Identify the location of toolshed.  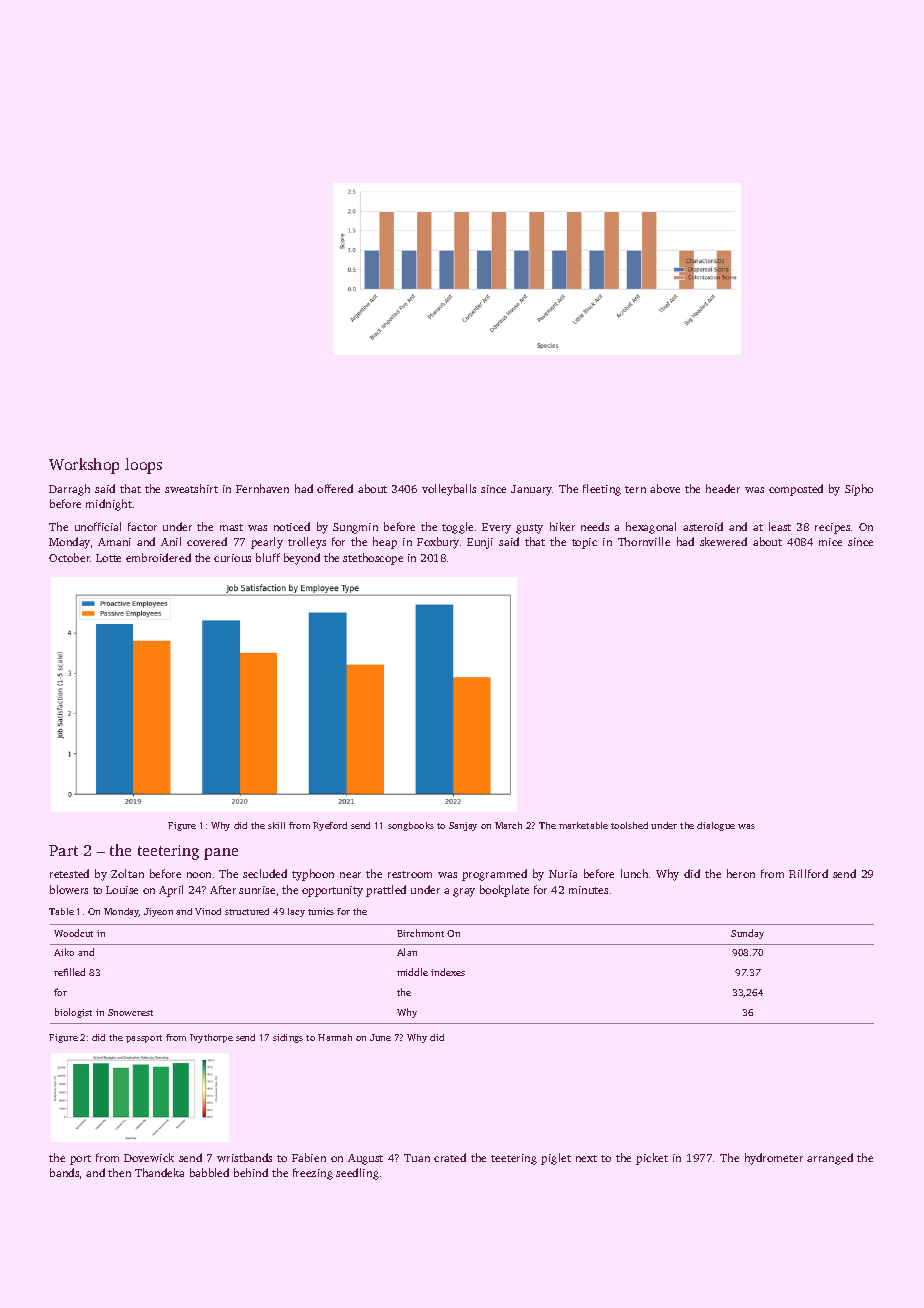
(629, 825).
